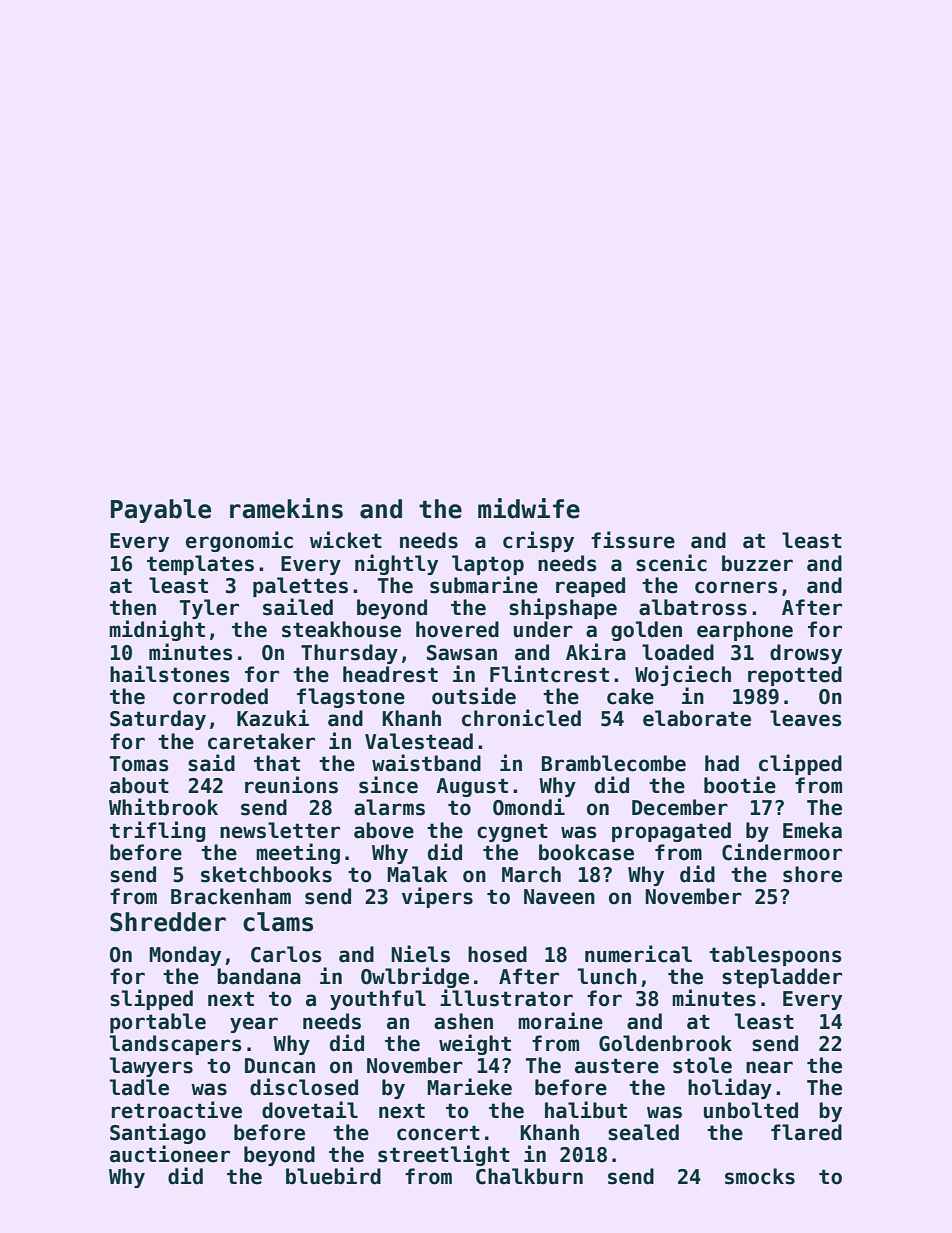 This screenshot has width=952, height=1233. Describe the element at coordinates (462, 653) in the screenshot. I see `Sawsan` at that location.
